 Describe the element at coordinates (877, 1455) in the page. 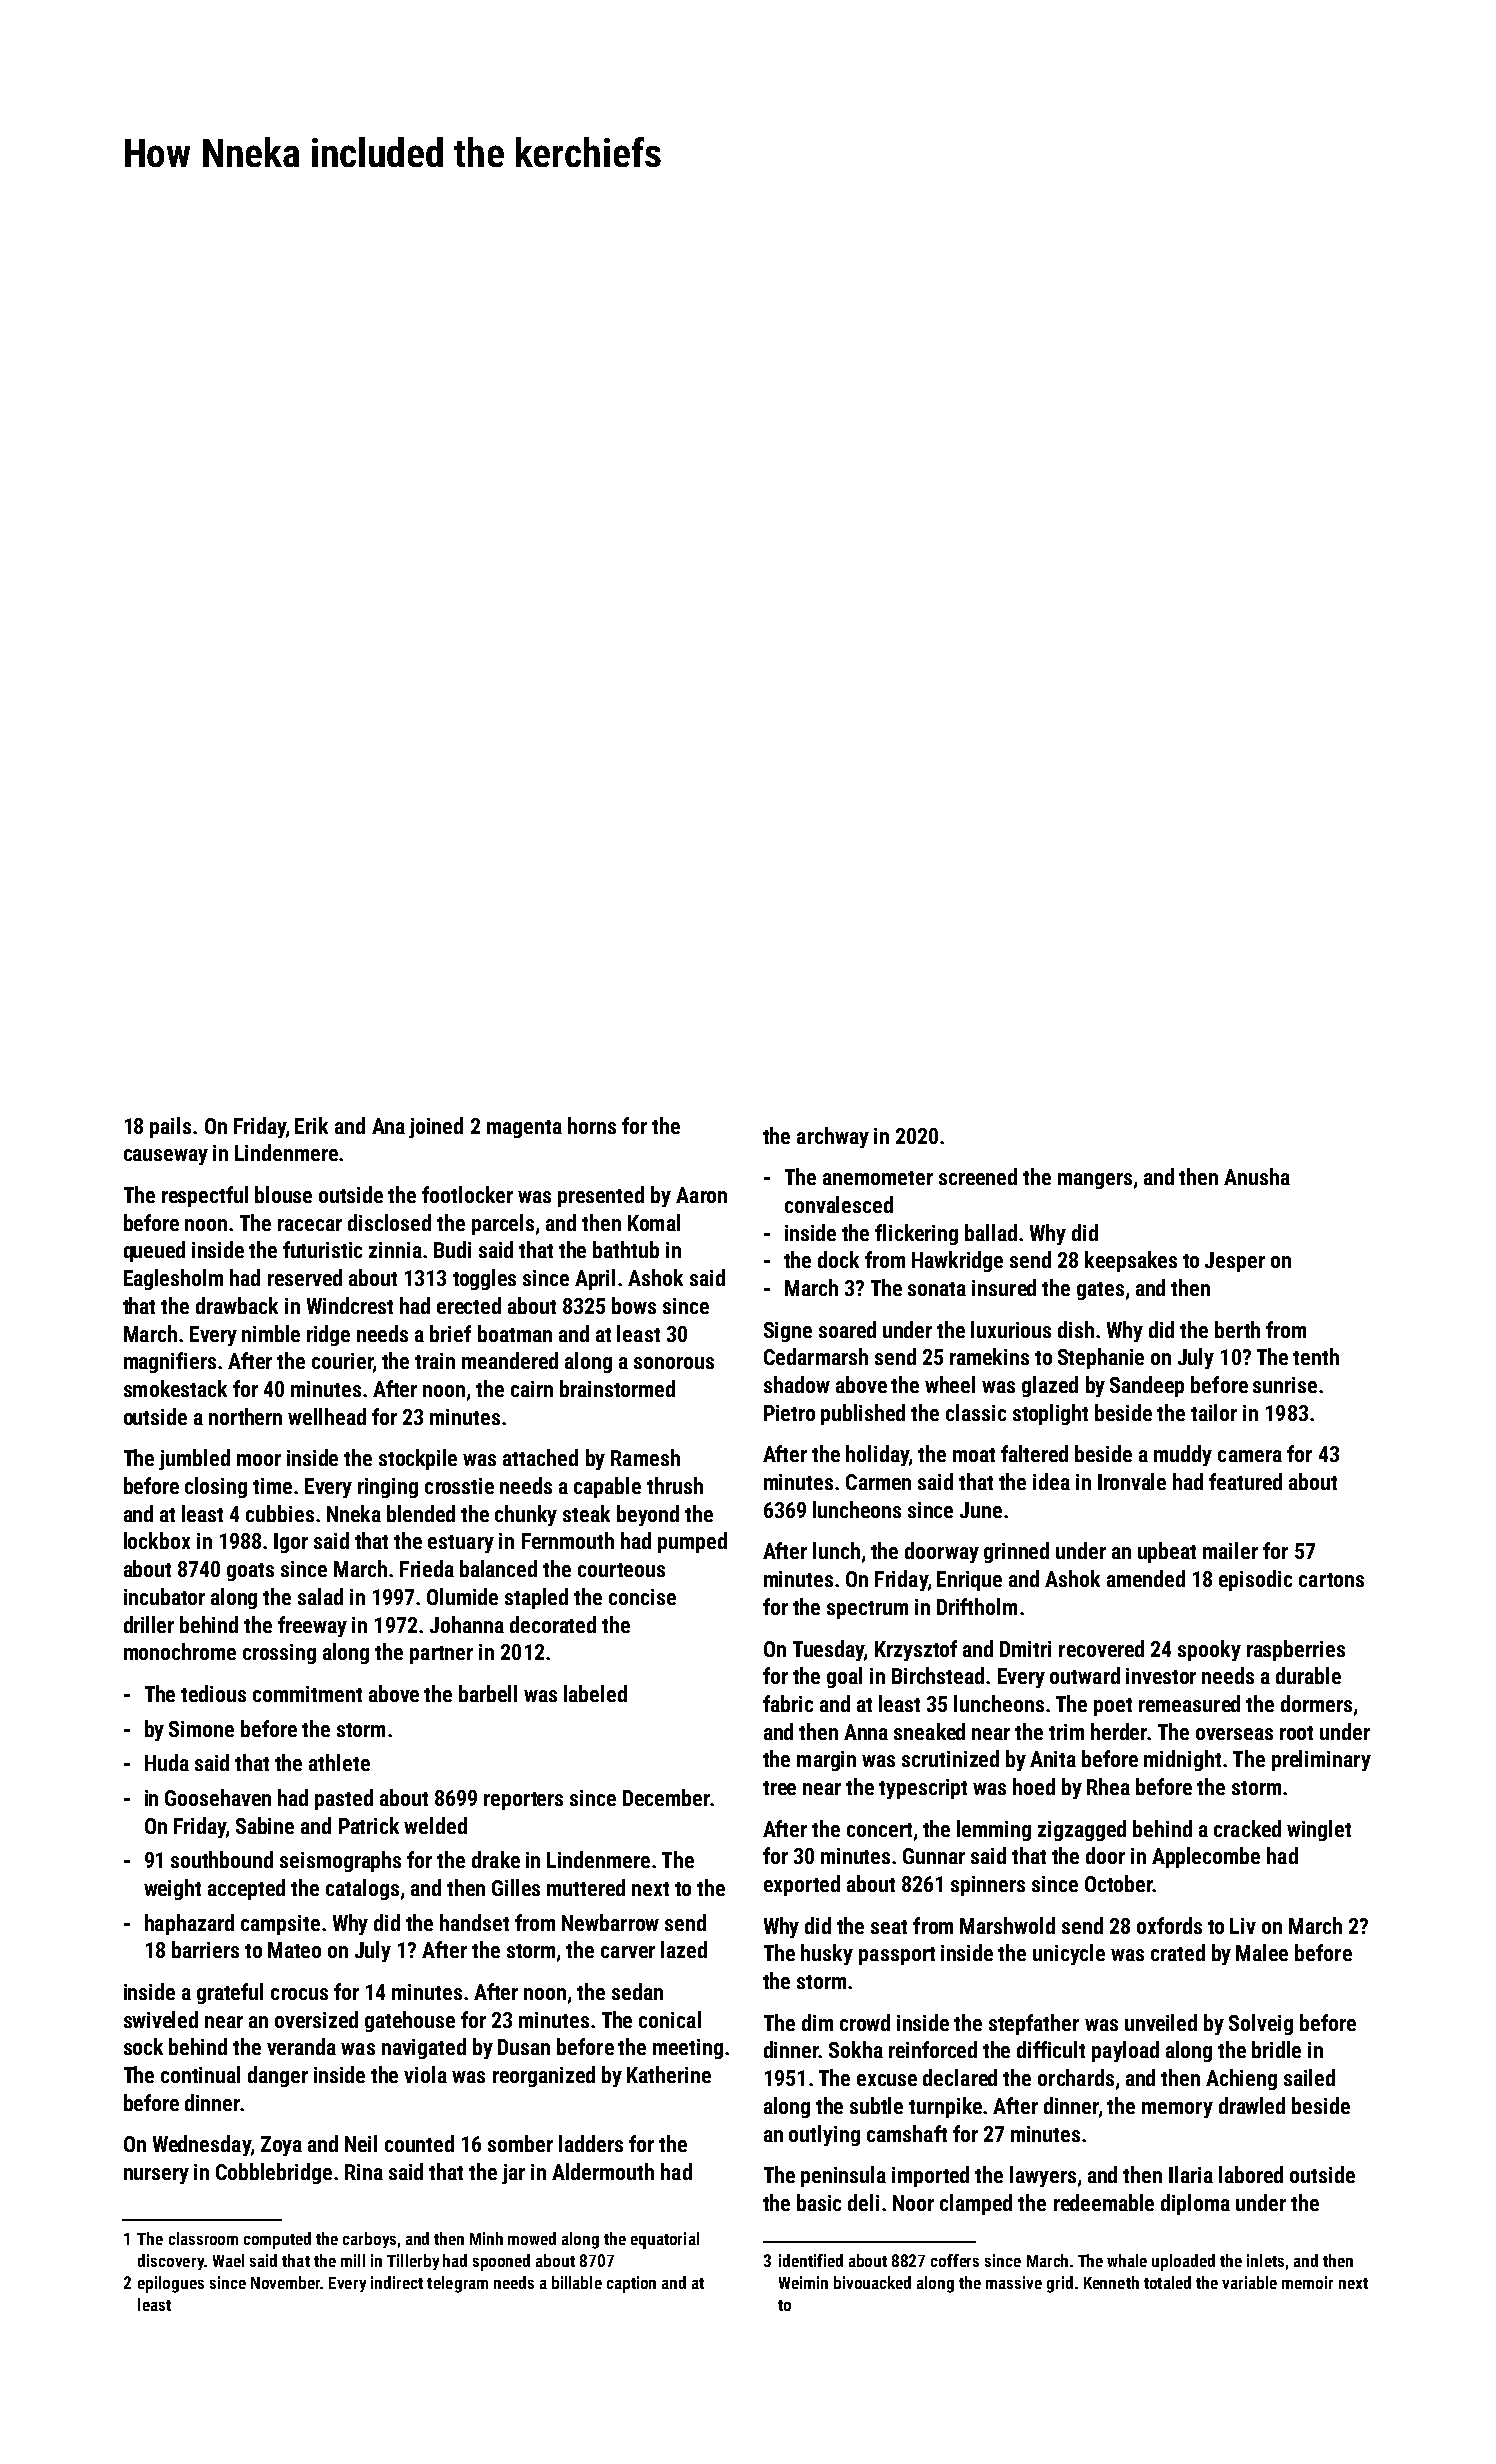

I see `holiday` at that location.
